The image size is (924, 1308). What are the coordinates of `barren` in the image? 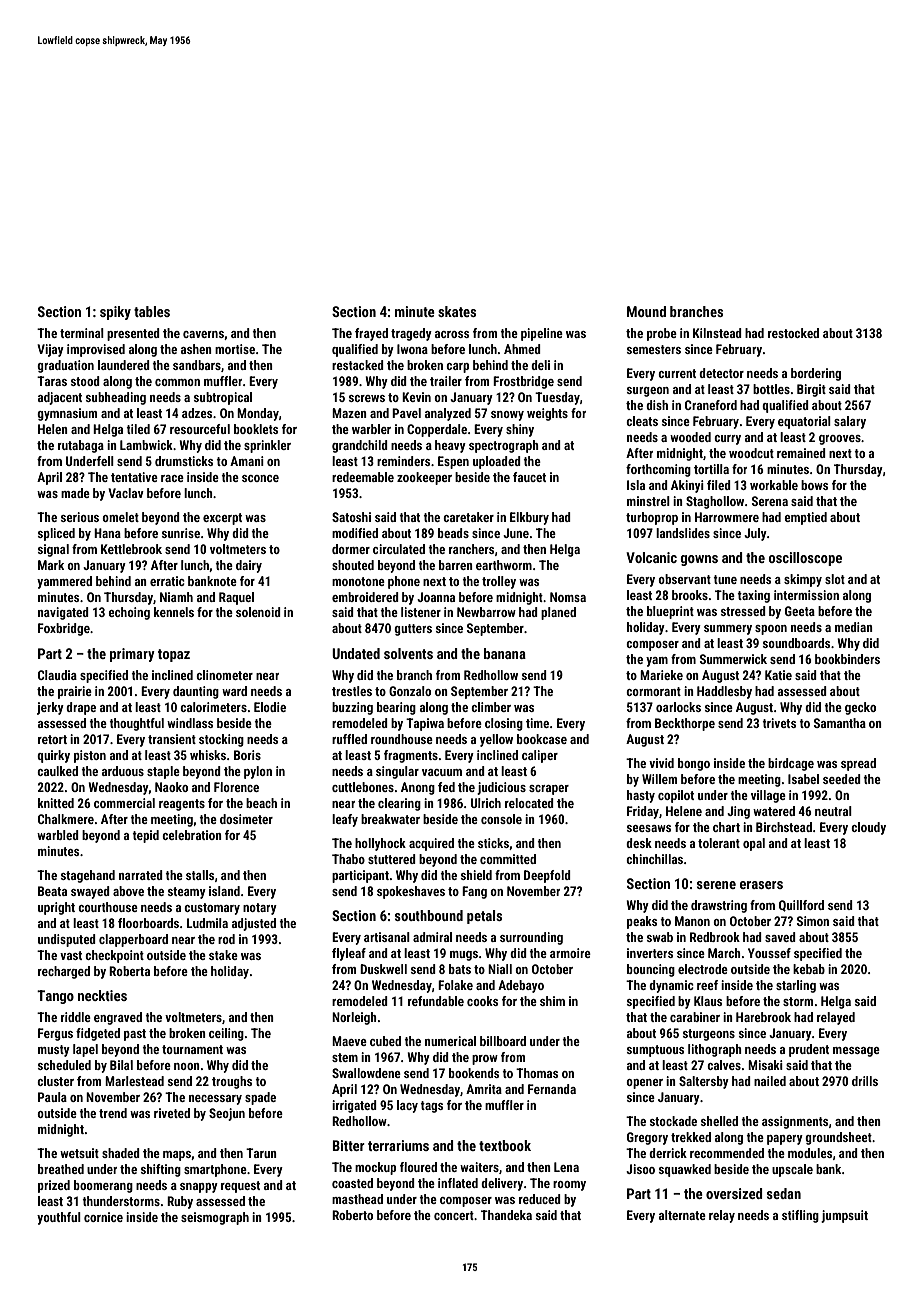 It's located at (456, 565).
